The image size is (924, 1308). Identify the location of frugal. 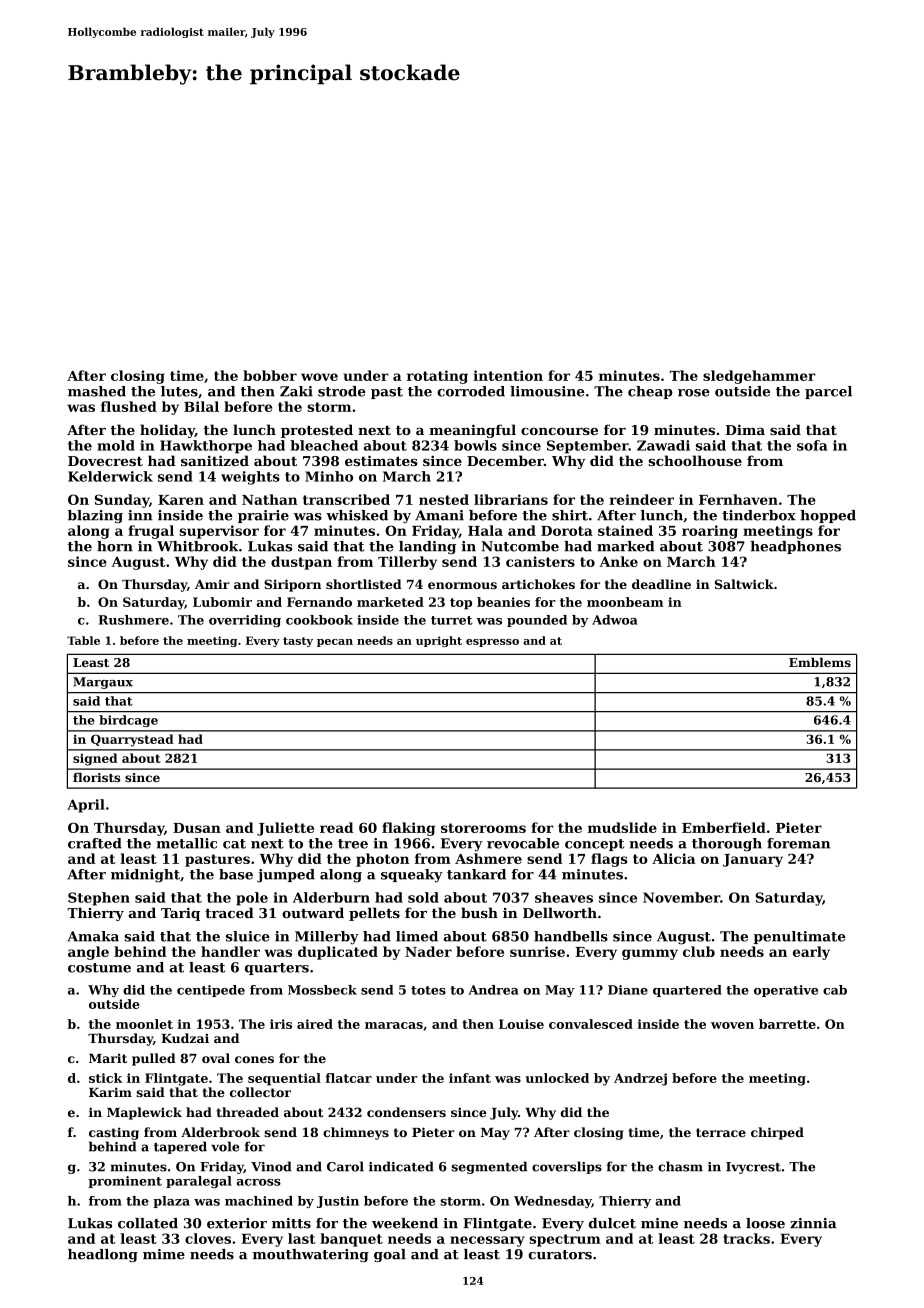
(151, 532).
